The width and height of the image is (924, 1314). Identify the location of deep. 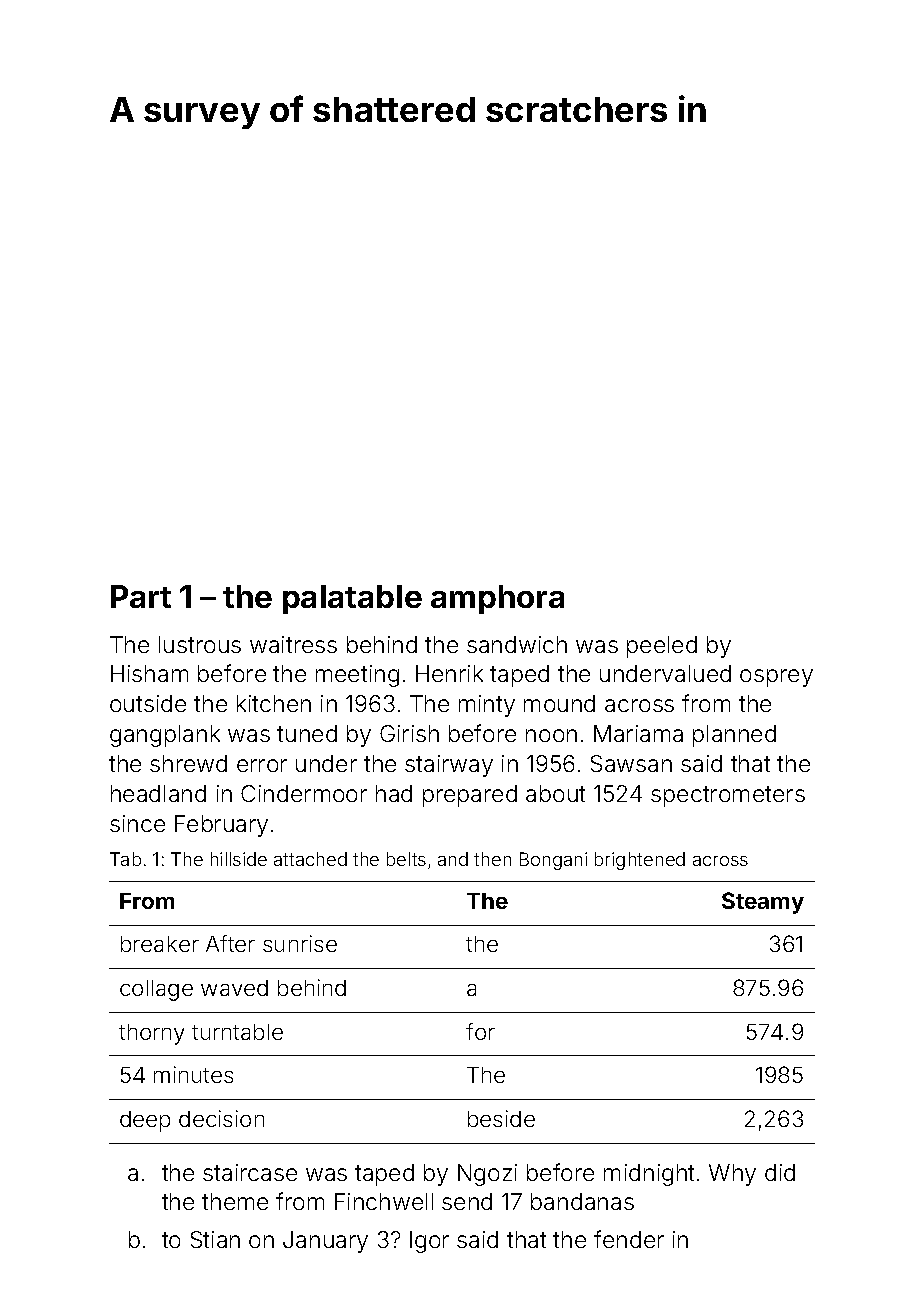
(145, 1121).
